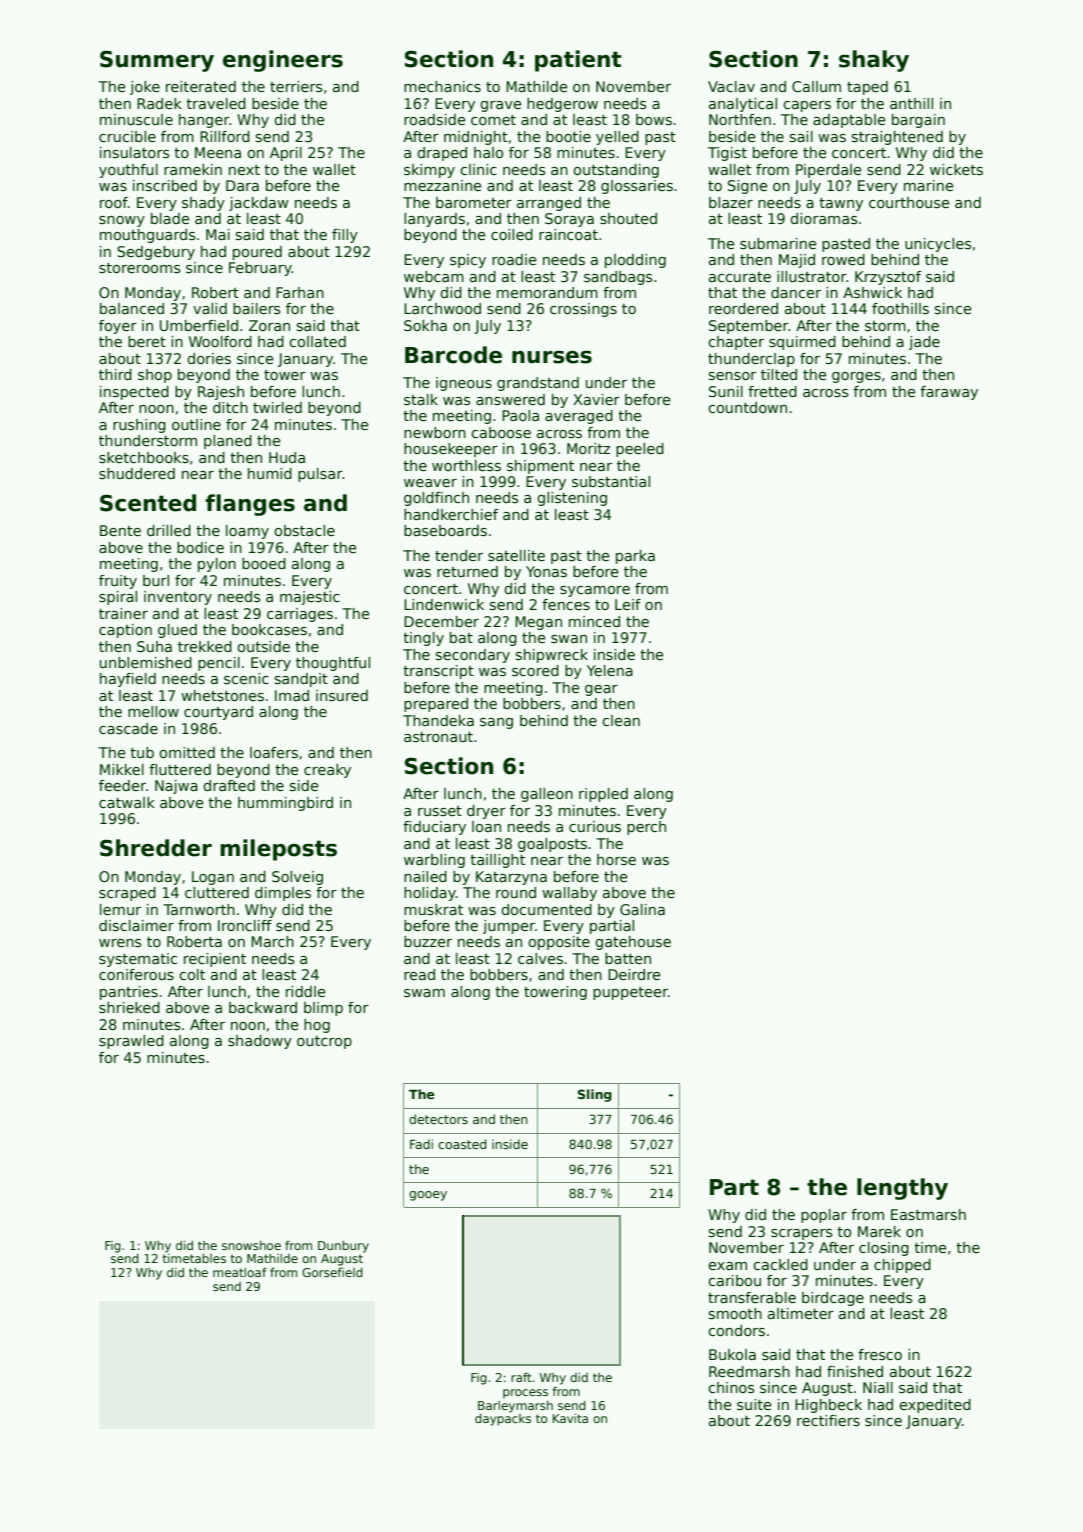 This screenshot has width=1083, height=1532. What do you see at coordinates (621, 720) in the screenshot?
I see `clean` at bounding box center [621, 720].
